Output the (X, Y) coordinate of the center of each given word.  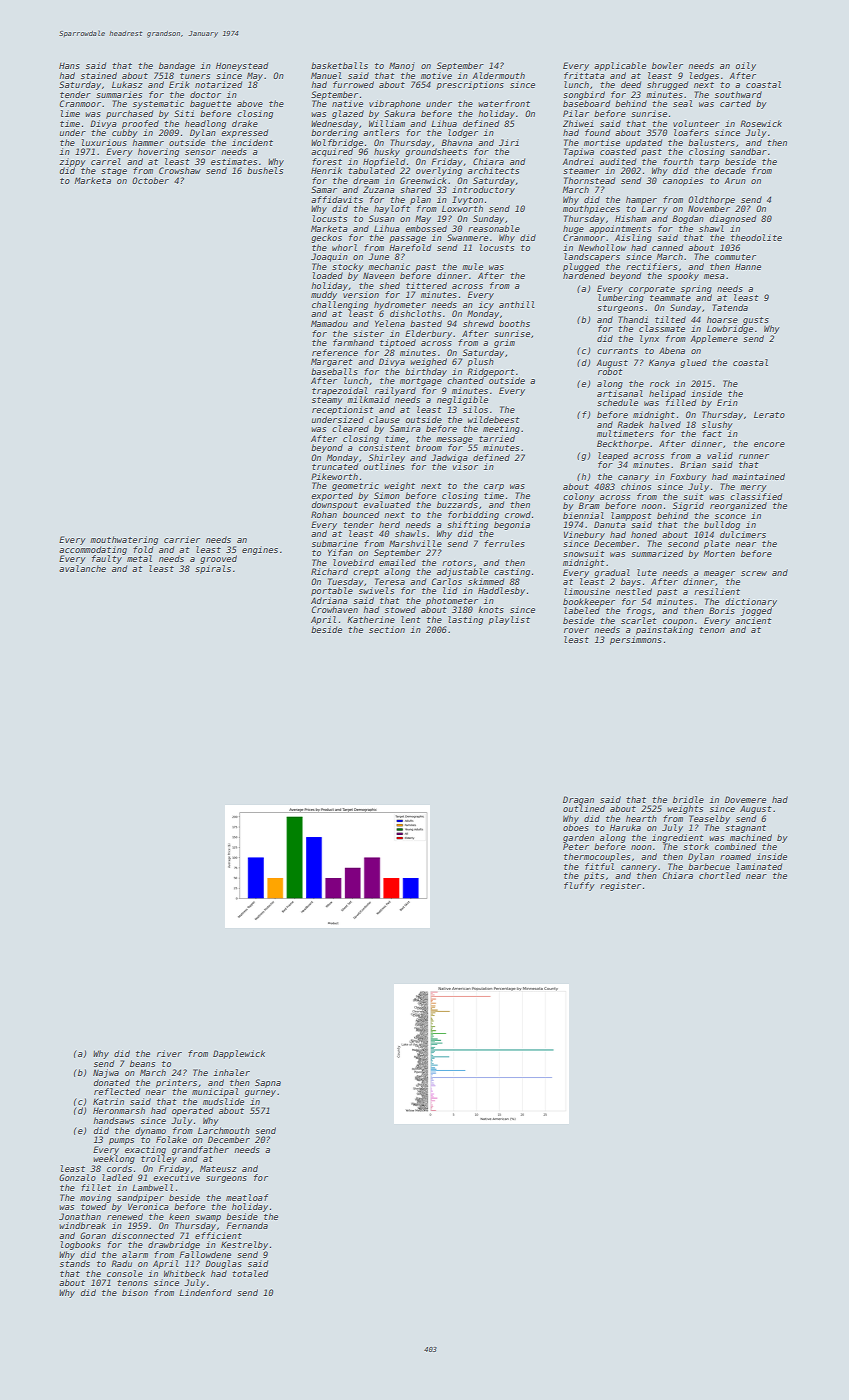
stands (75, 1263)
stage (114, 172)
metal (139, 558)
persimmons (636, 640)
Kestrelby (244, 1245)
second (683, 543)
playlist (509, 620)
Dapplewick (239, 1054)
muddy (324, 295)
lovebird (353, 562)
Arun (735, 180)
